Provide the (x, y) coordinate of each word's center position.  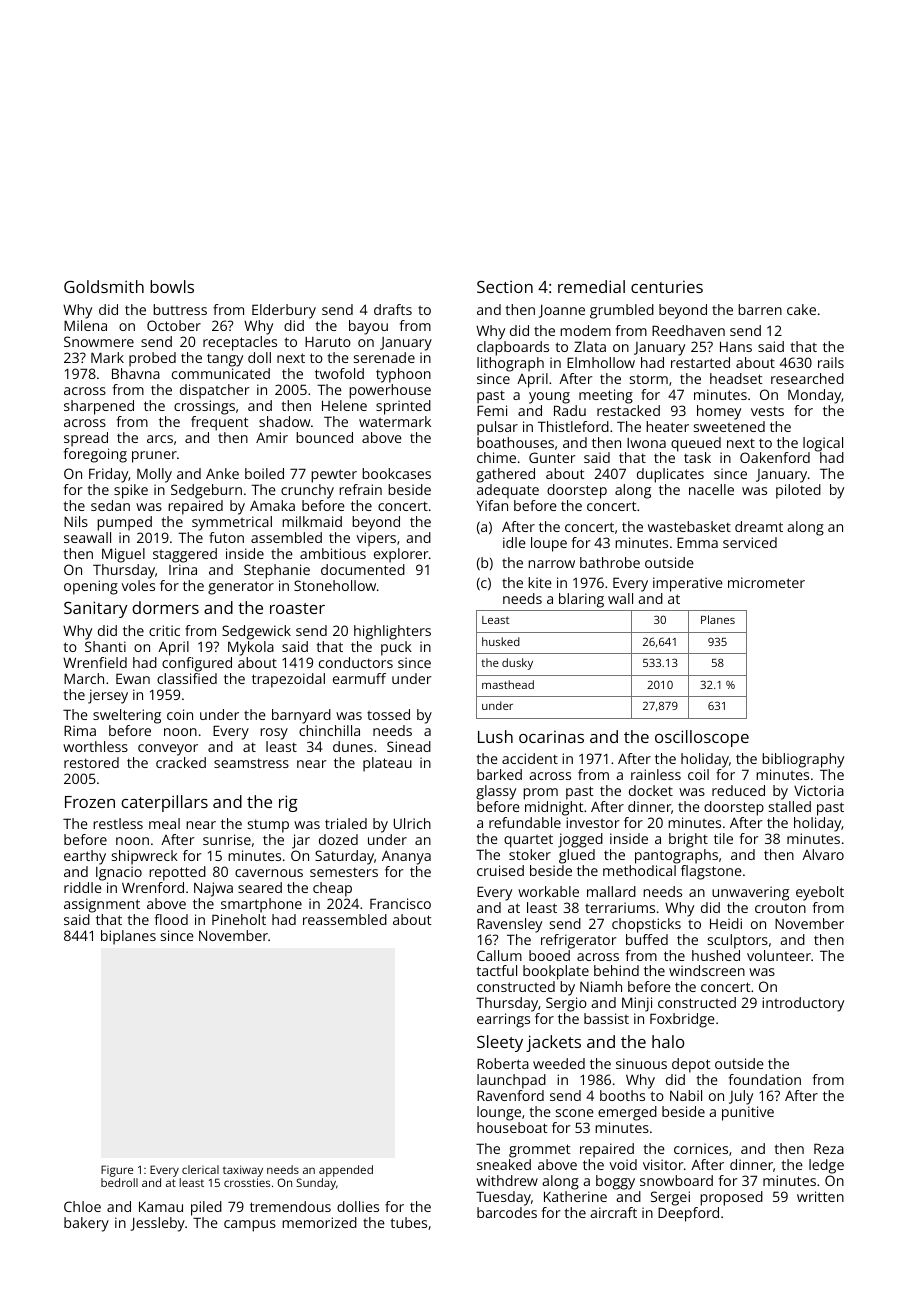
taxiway (243, 1171)
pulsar (497, 428)
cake (801, 309)
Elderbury (284, 311)
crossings (204, 407)
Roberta (503, 1063)
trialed (346, 823)
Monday (814, 396)
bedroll (119, 1182)
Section (505, 286)
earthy (85, 857)
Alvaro (823, 854)
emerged (627, 1113)
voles (138, 585)
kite (540, 582)
